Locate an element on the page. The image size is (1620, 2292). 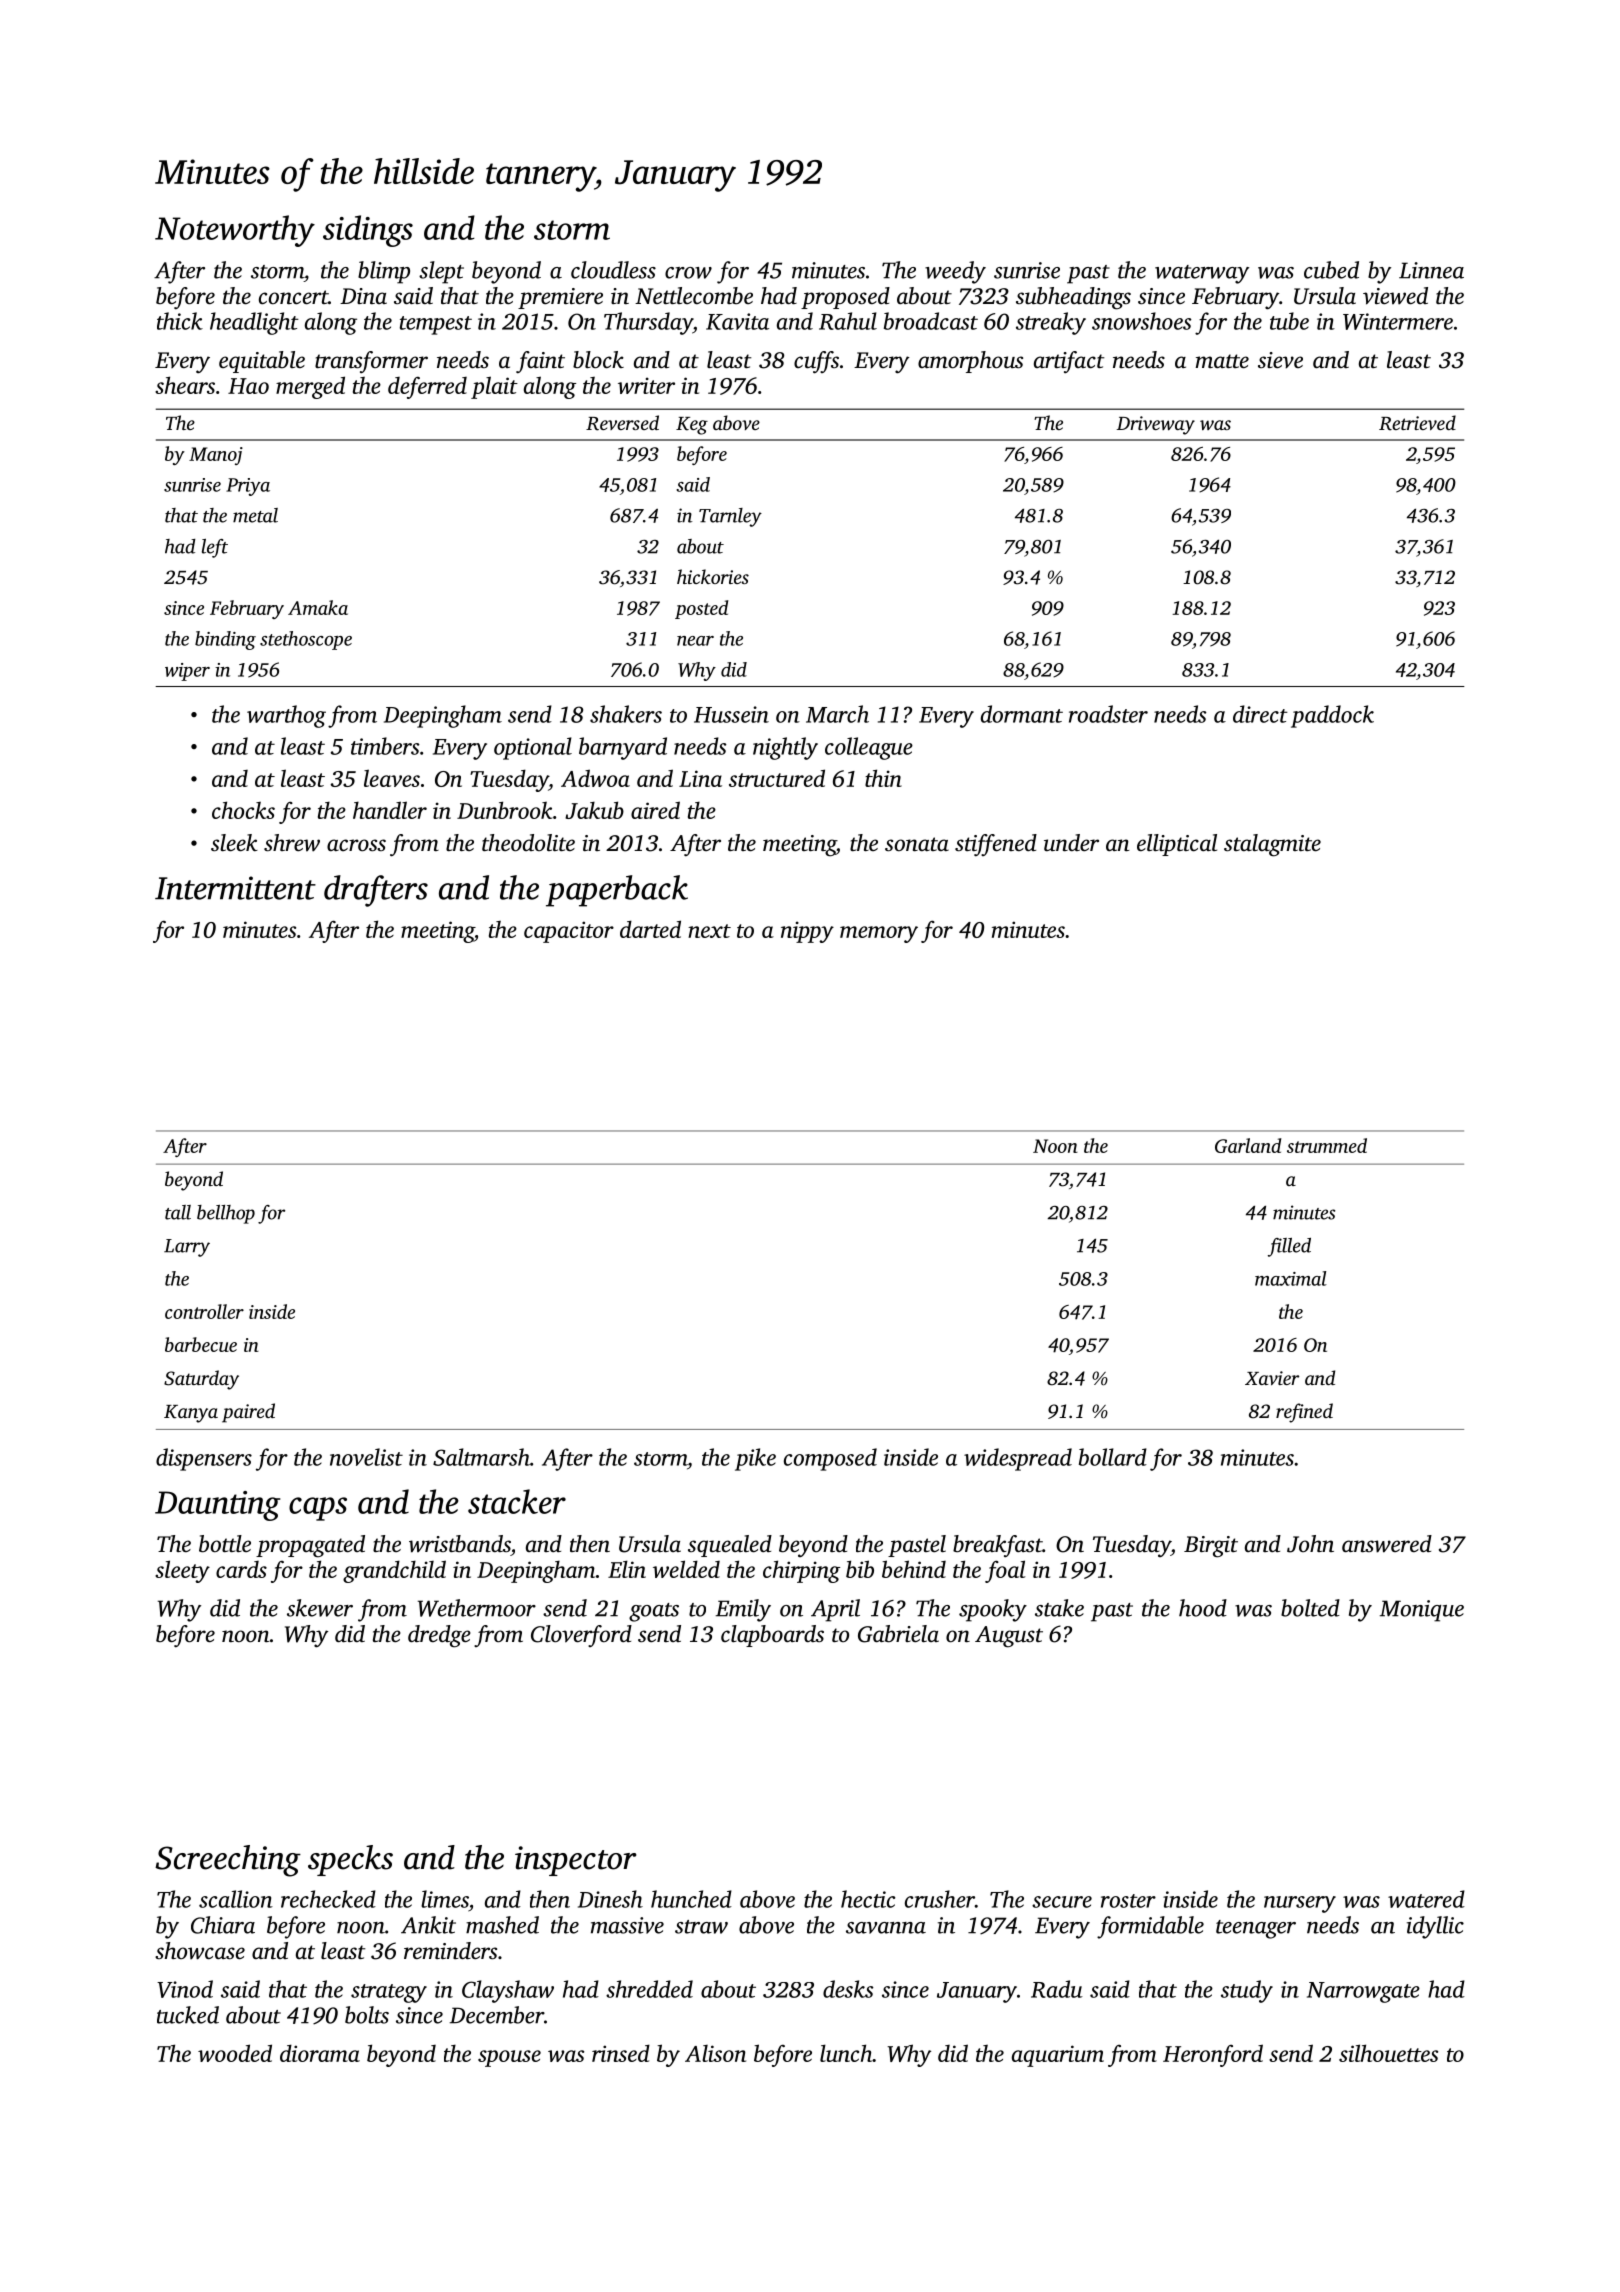
wooded is located at coordinates (235, 2053).
